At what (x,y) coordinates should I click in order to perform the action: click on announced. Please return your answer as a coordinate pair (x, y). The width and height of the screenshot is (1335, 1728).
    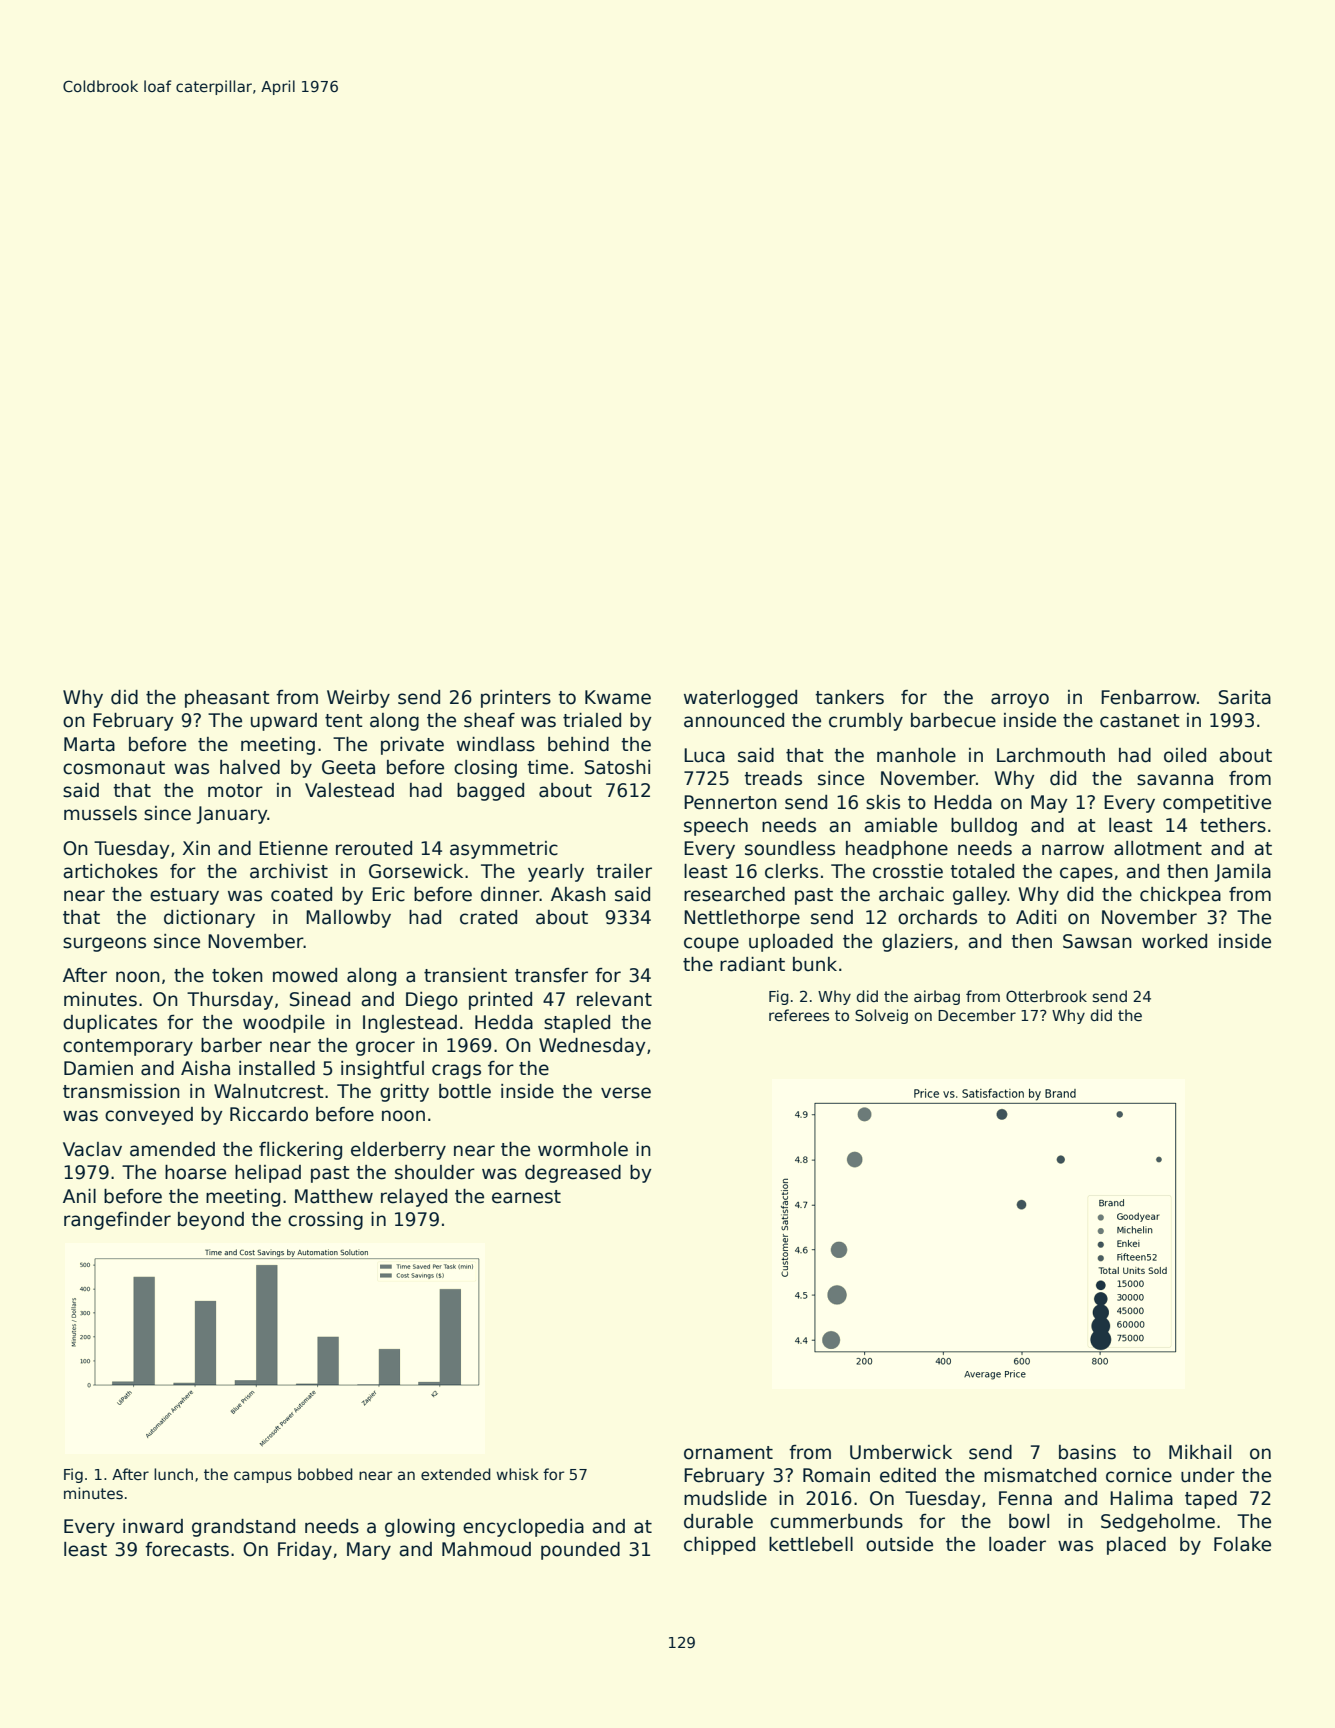
    Looking at the image, I should click on (734, 720).
